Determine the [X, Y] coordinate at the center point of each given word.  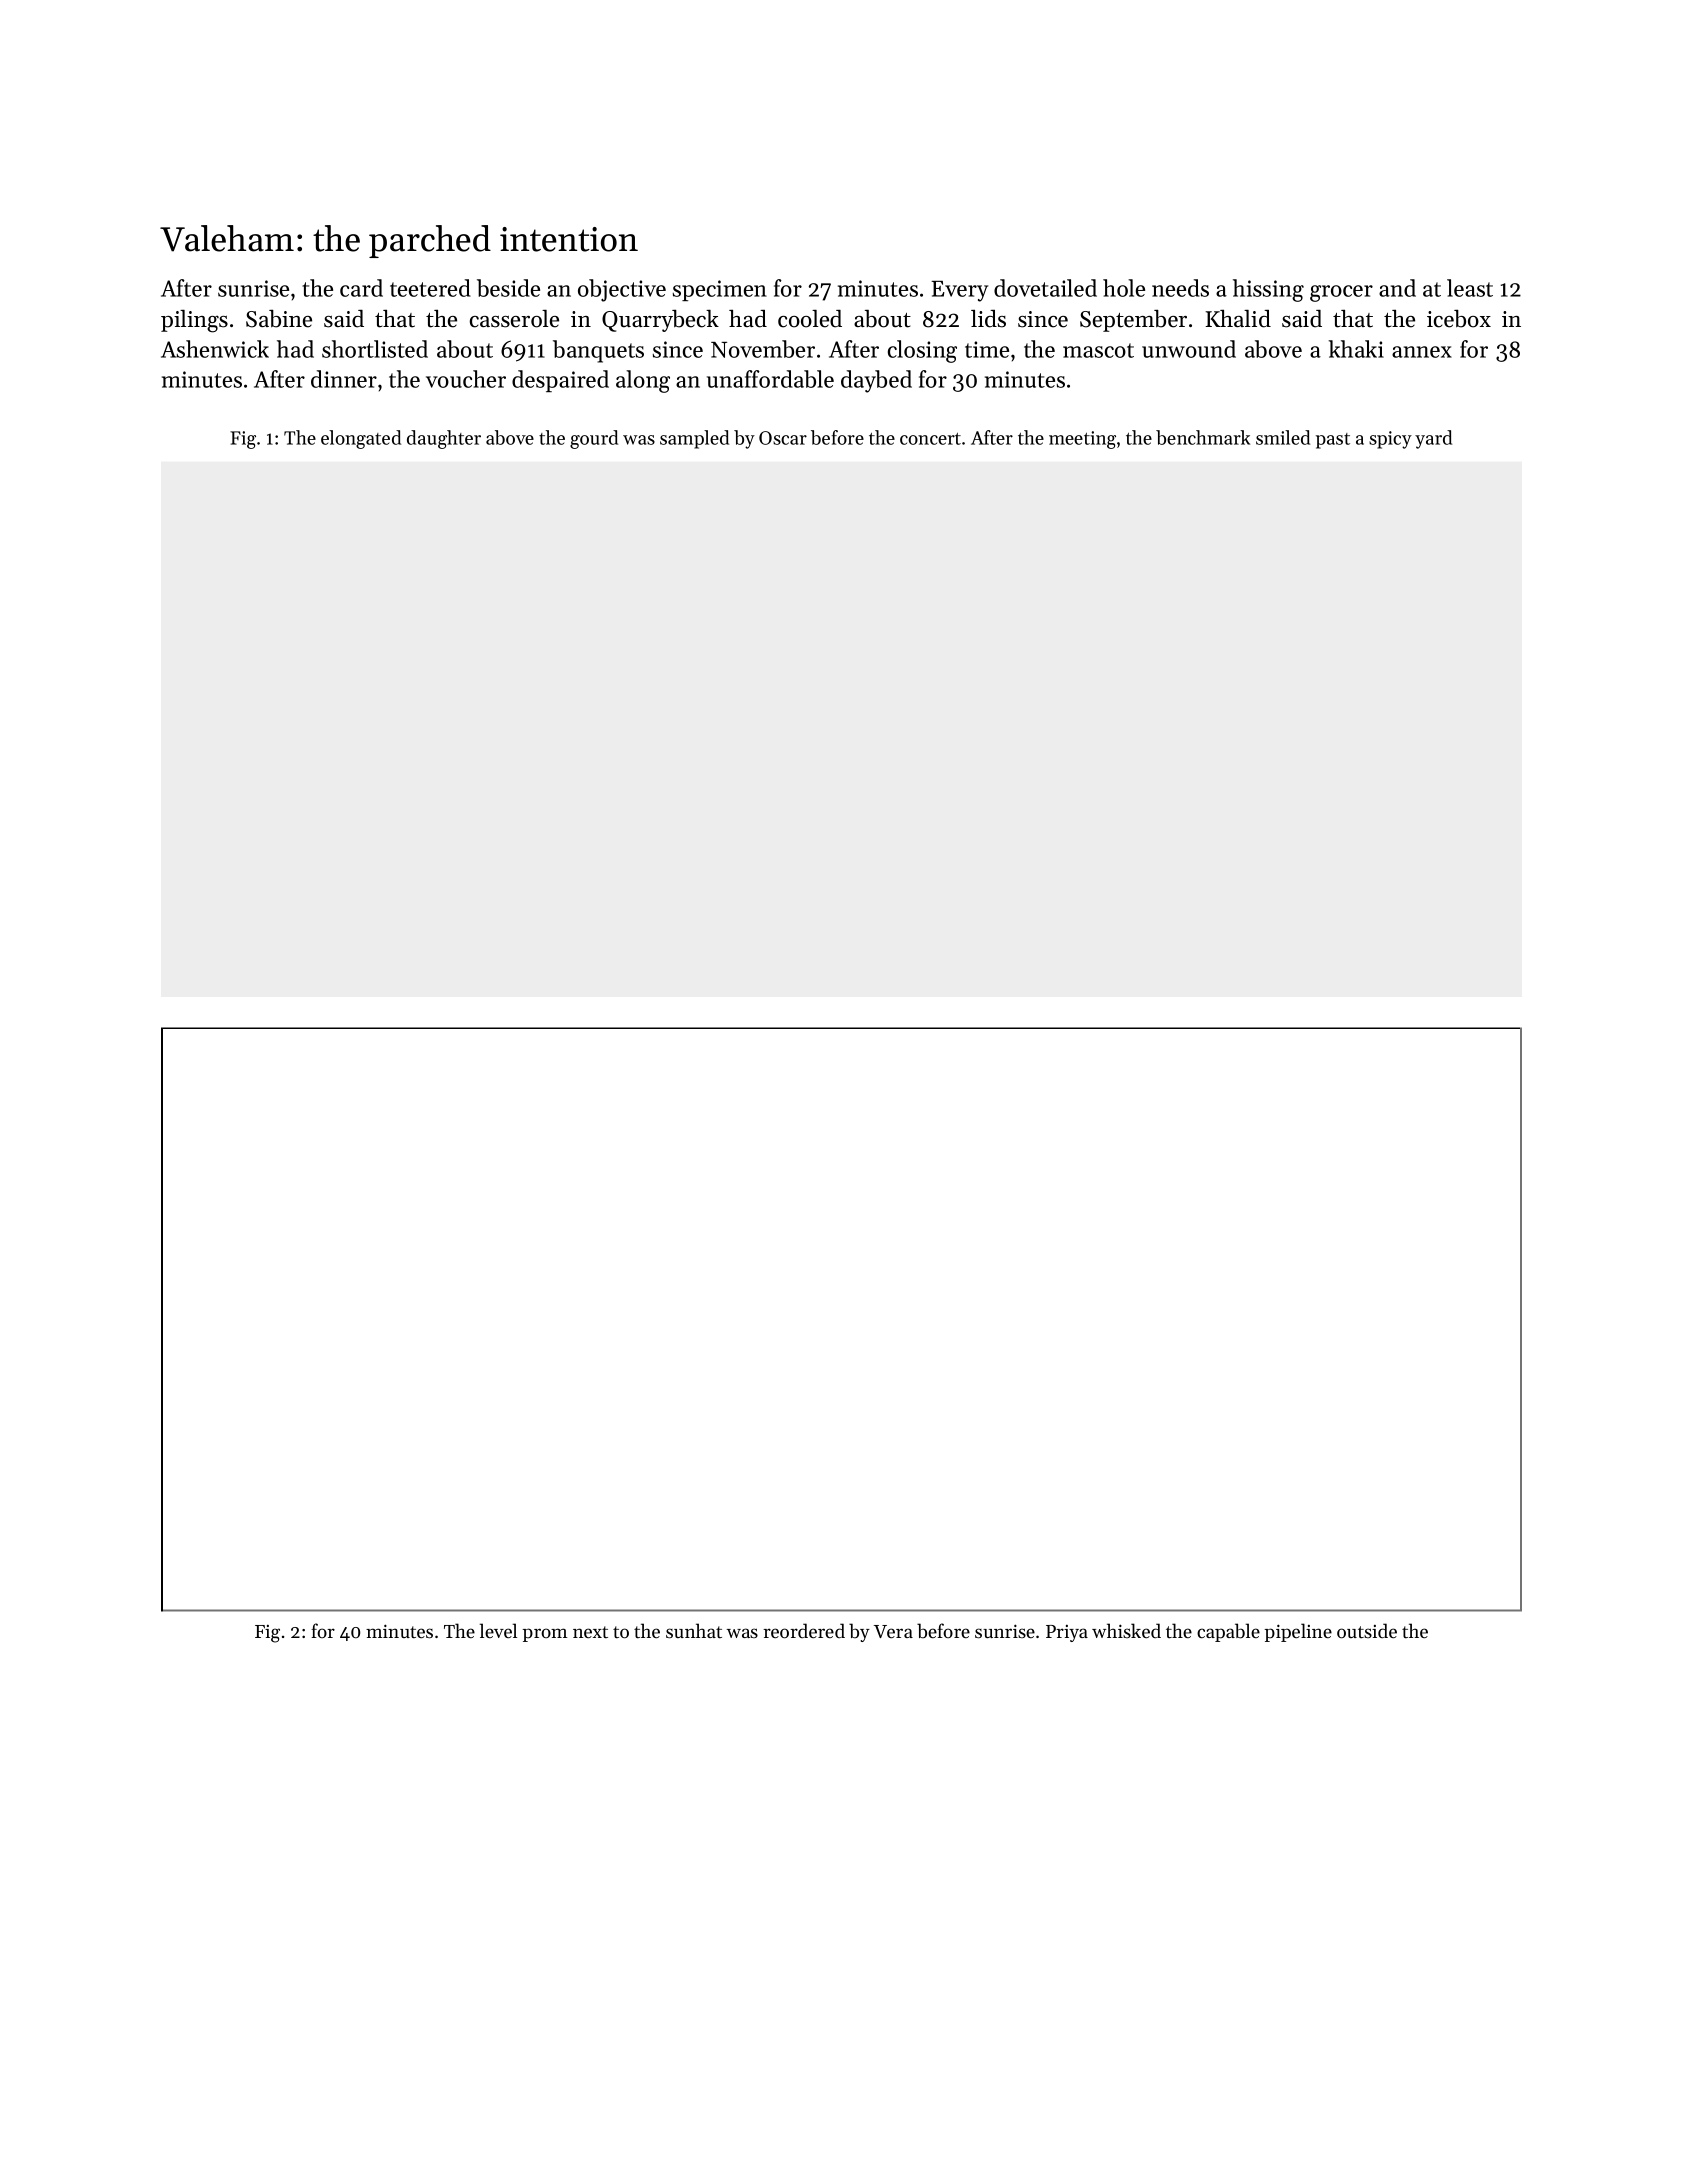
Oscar [783, 438]
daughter [444, 439]
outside [1367, 1631]
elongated [361, 439]
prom [545, 1635]
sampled [694, 439]
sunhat [694, 1631]
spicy [1390, 440]
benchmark [1203, 437]
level [498, 1630]
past [1333, 441]
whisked [1126, 1630]
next [590, 1632]
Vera [893, 1631]
